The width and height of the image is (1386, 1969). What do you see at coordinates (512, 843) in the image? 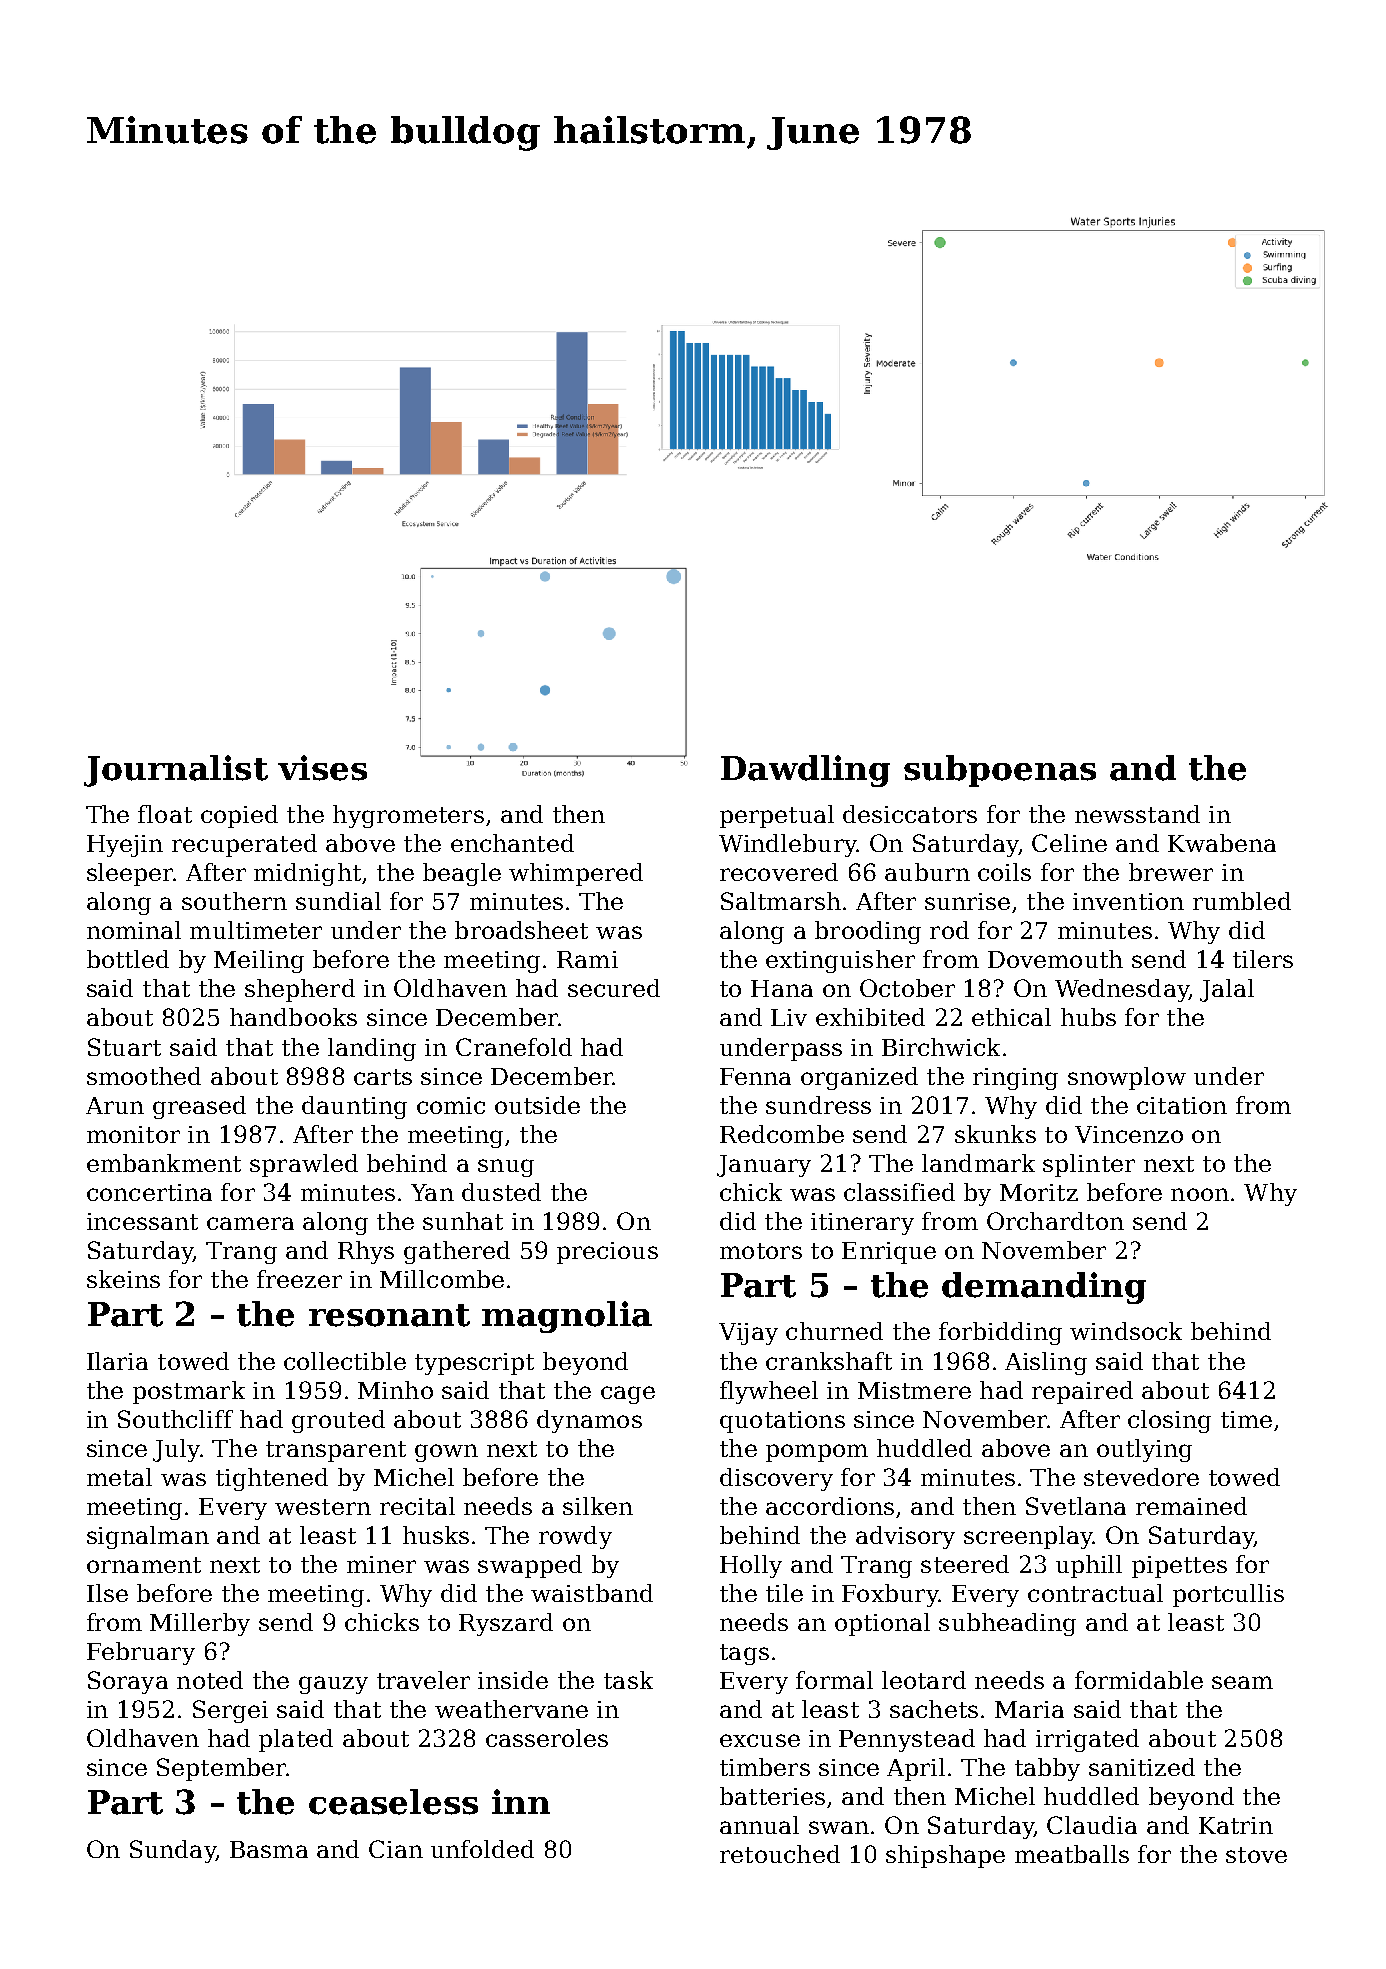
I see `enchanted` at bounding box center [512, 843].
